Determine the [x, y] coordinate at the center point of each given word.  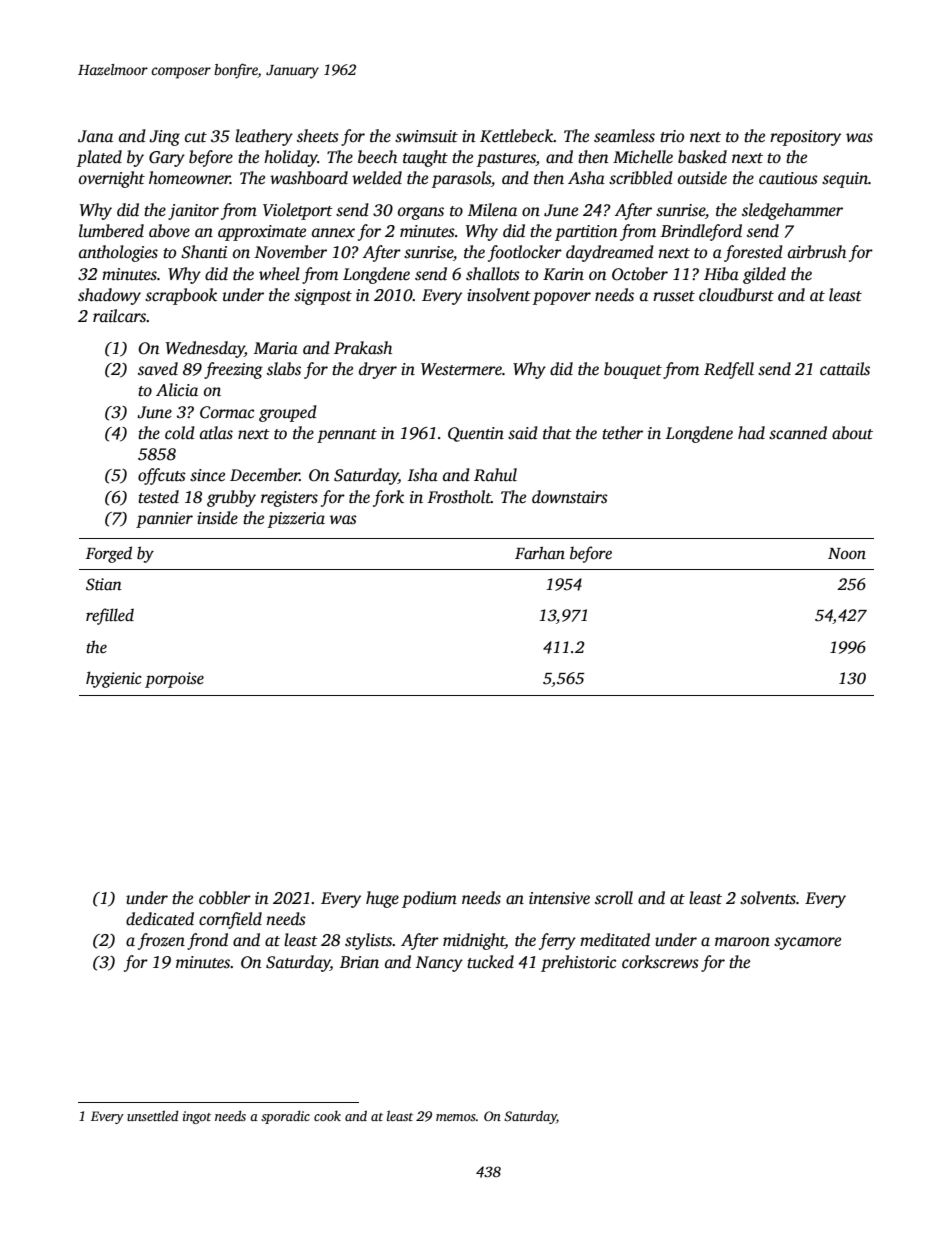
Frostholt [459, 497]
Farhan [540, 553]
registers [289, 499]
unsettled [153, 1115]
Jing [164, 138]
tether [622, 433]
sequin [845, 180]
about [852, 433]
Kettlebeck [516, 136]
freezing [233, 370]
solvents [768, 898]
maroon [742, 942]
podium [429, 899]
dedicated [160, 919]
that [557, 433]
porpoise [174, 680]
